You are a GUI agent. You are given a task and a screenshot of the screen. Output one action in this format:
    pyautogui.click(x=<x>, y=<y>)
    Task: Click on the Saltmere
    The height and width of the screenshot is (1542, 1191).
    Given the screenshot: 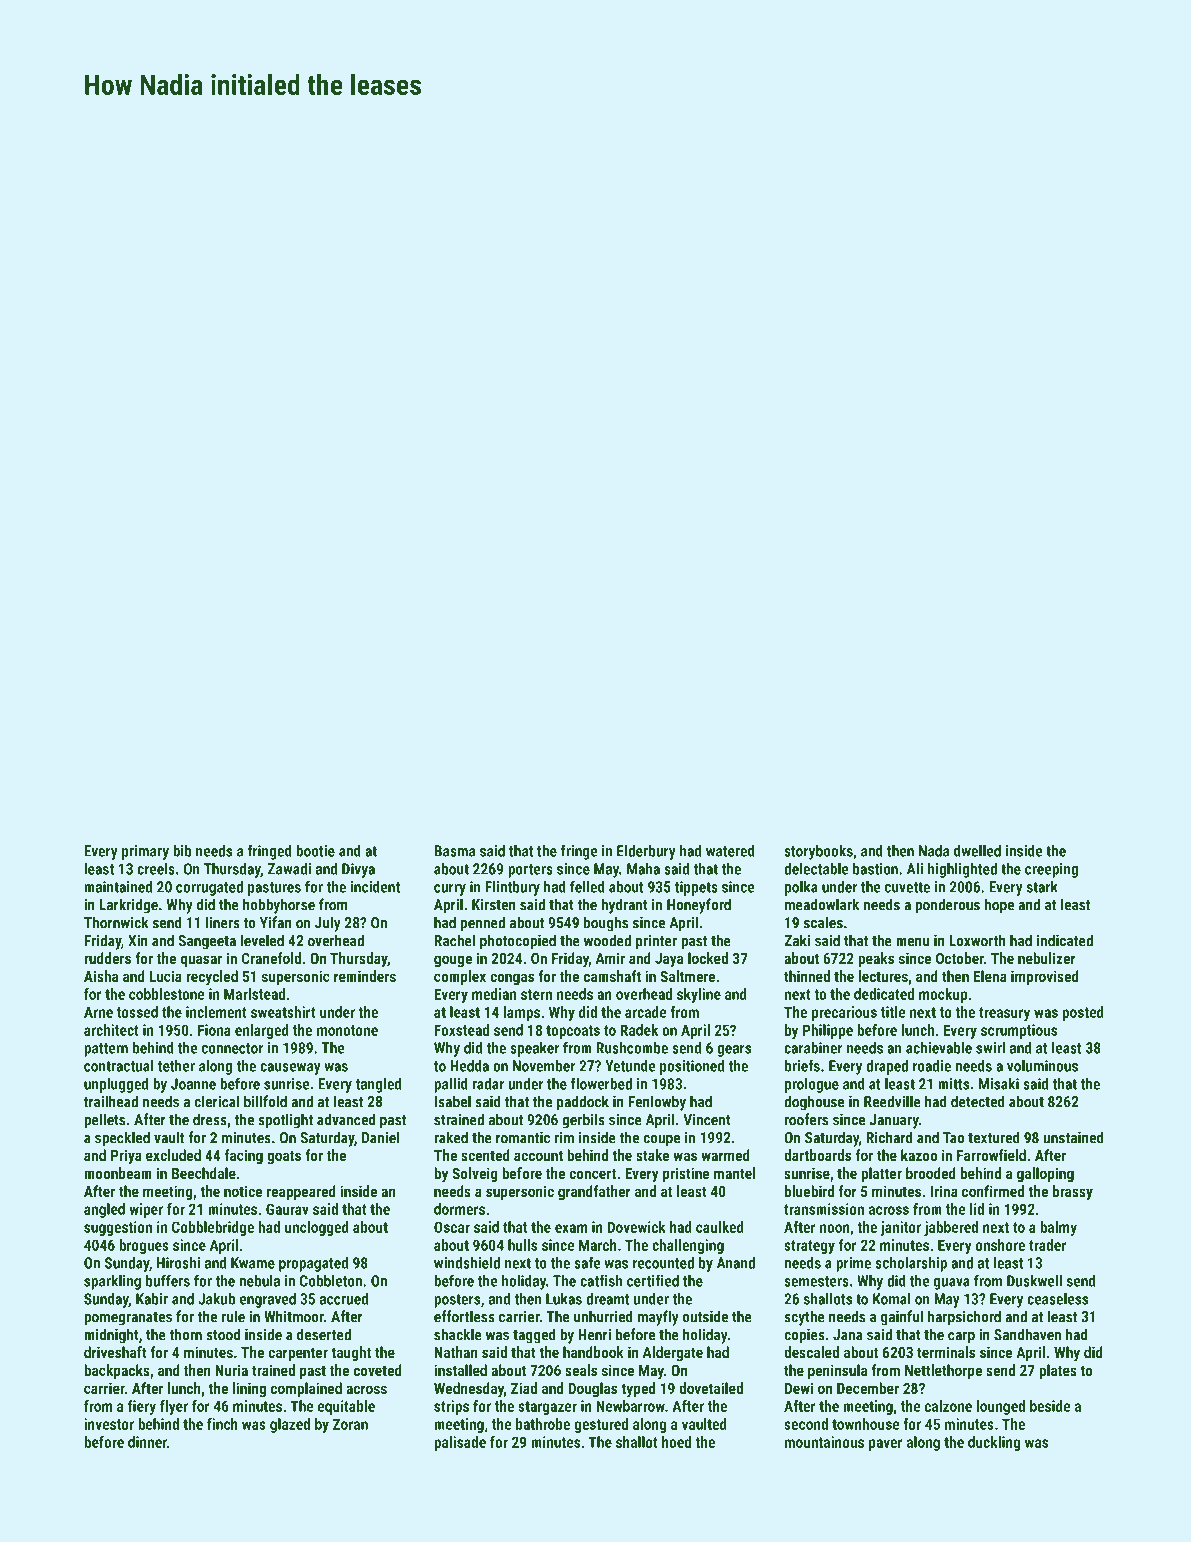 What is the action you would take?
    pyautogui.click(x=688, y=976)
